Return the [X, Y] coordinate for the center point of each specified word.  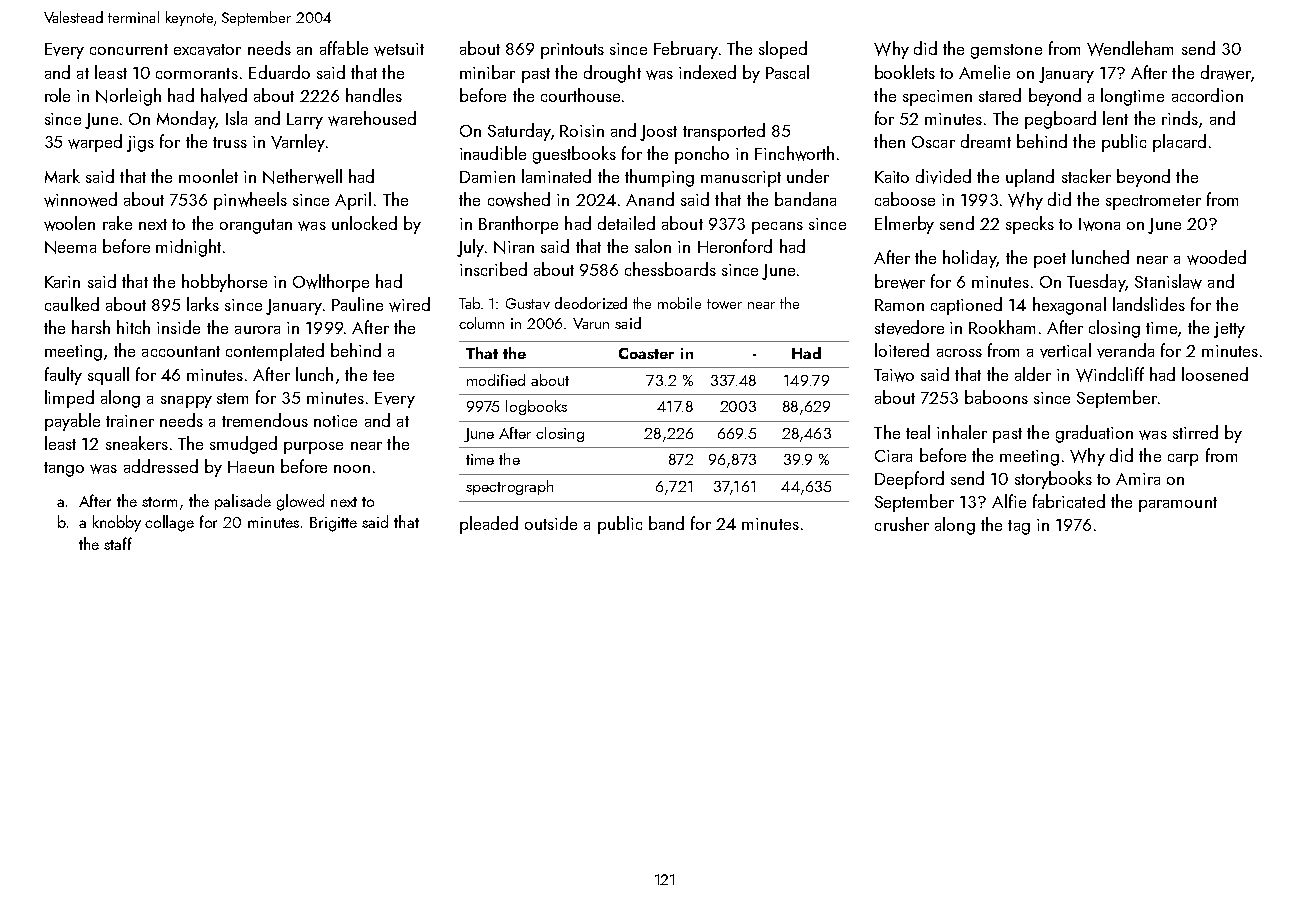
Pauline [357, 304]
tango [64, 469]
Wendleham [1130, 48]
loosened [1215, 374]
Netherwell [302, 176]
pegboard [1060, 120]
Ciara [893, 456]
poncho [702, 155]
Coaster [646, 353]
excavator [207, 50]
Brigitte [333, 524]
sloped [783, 50]
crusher [902, 524]
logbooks [536, 407]
